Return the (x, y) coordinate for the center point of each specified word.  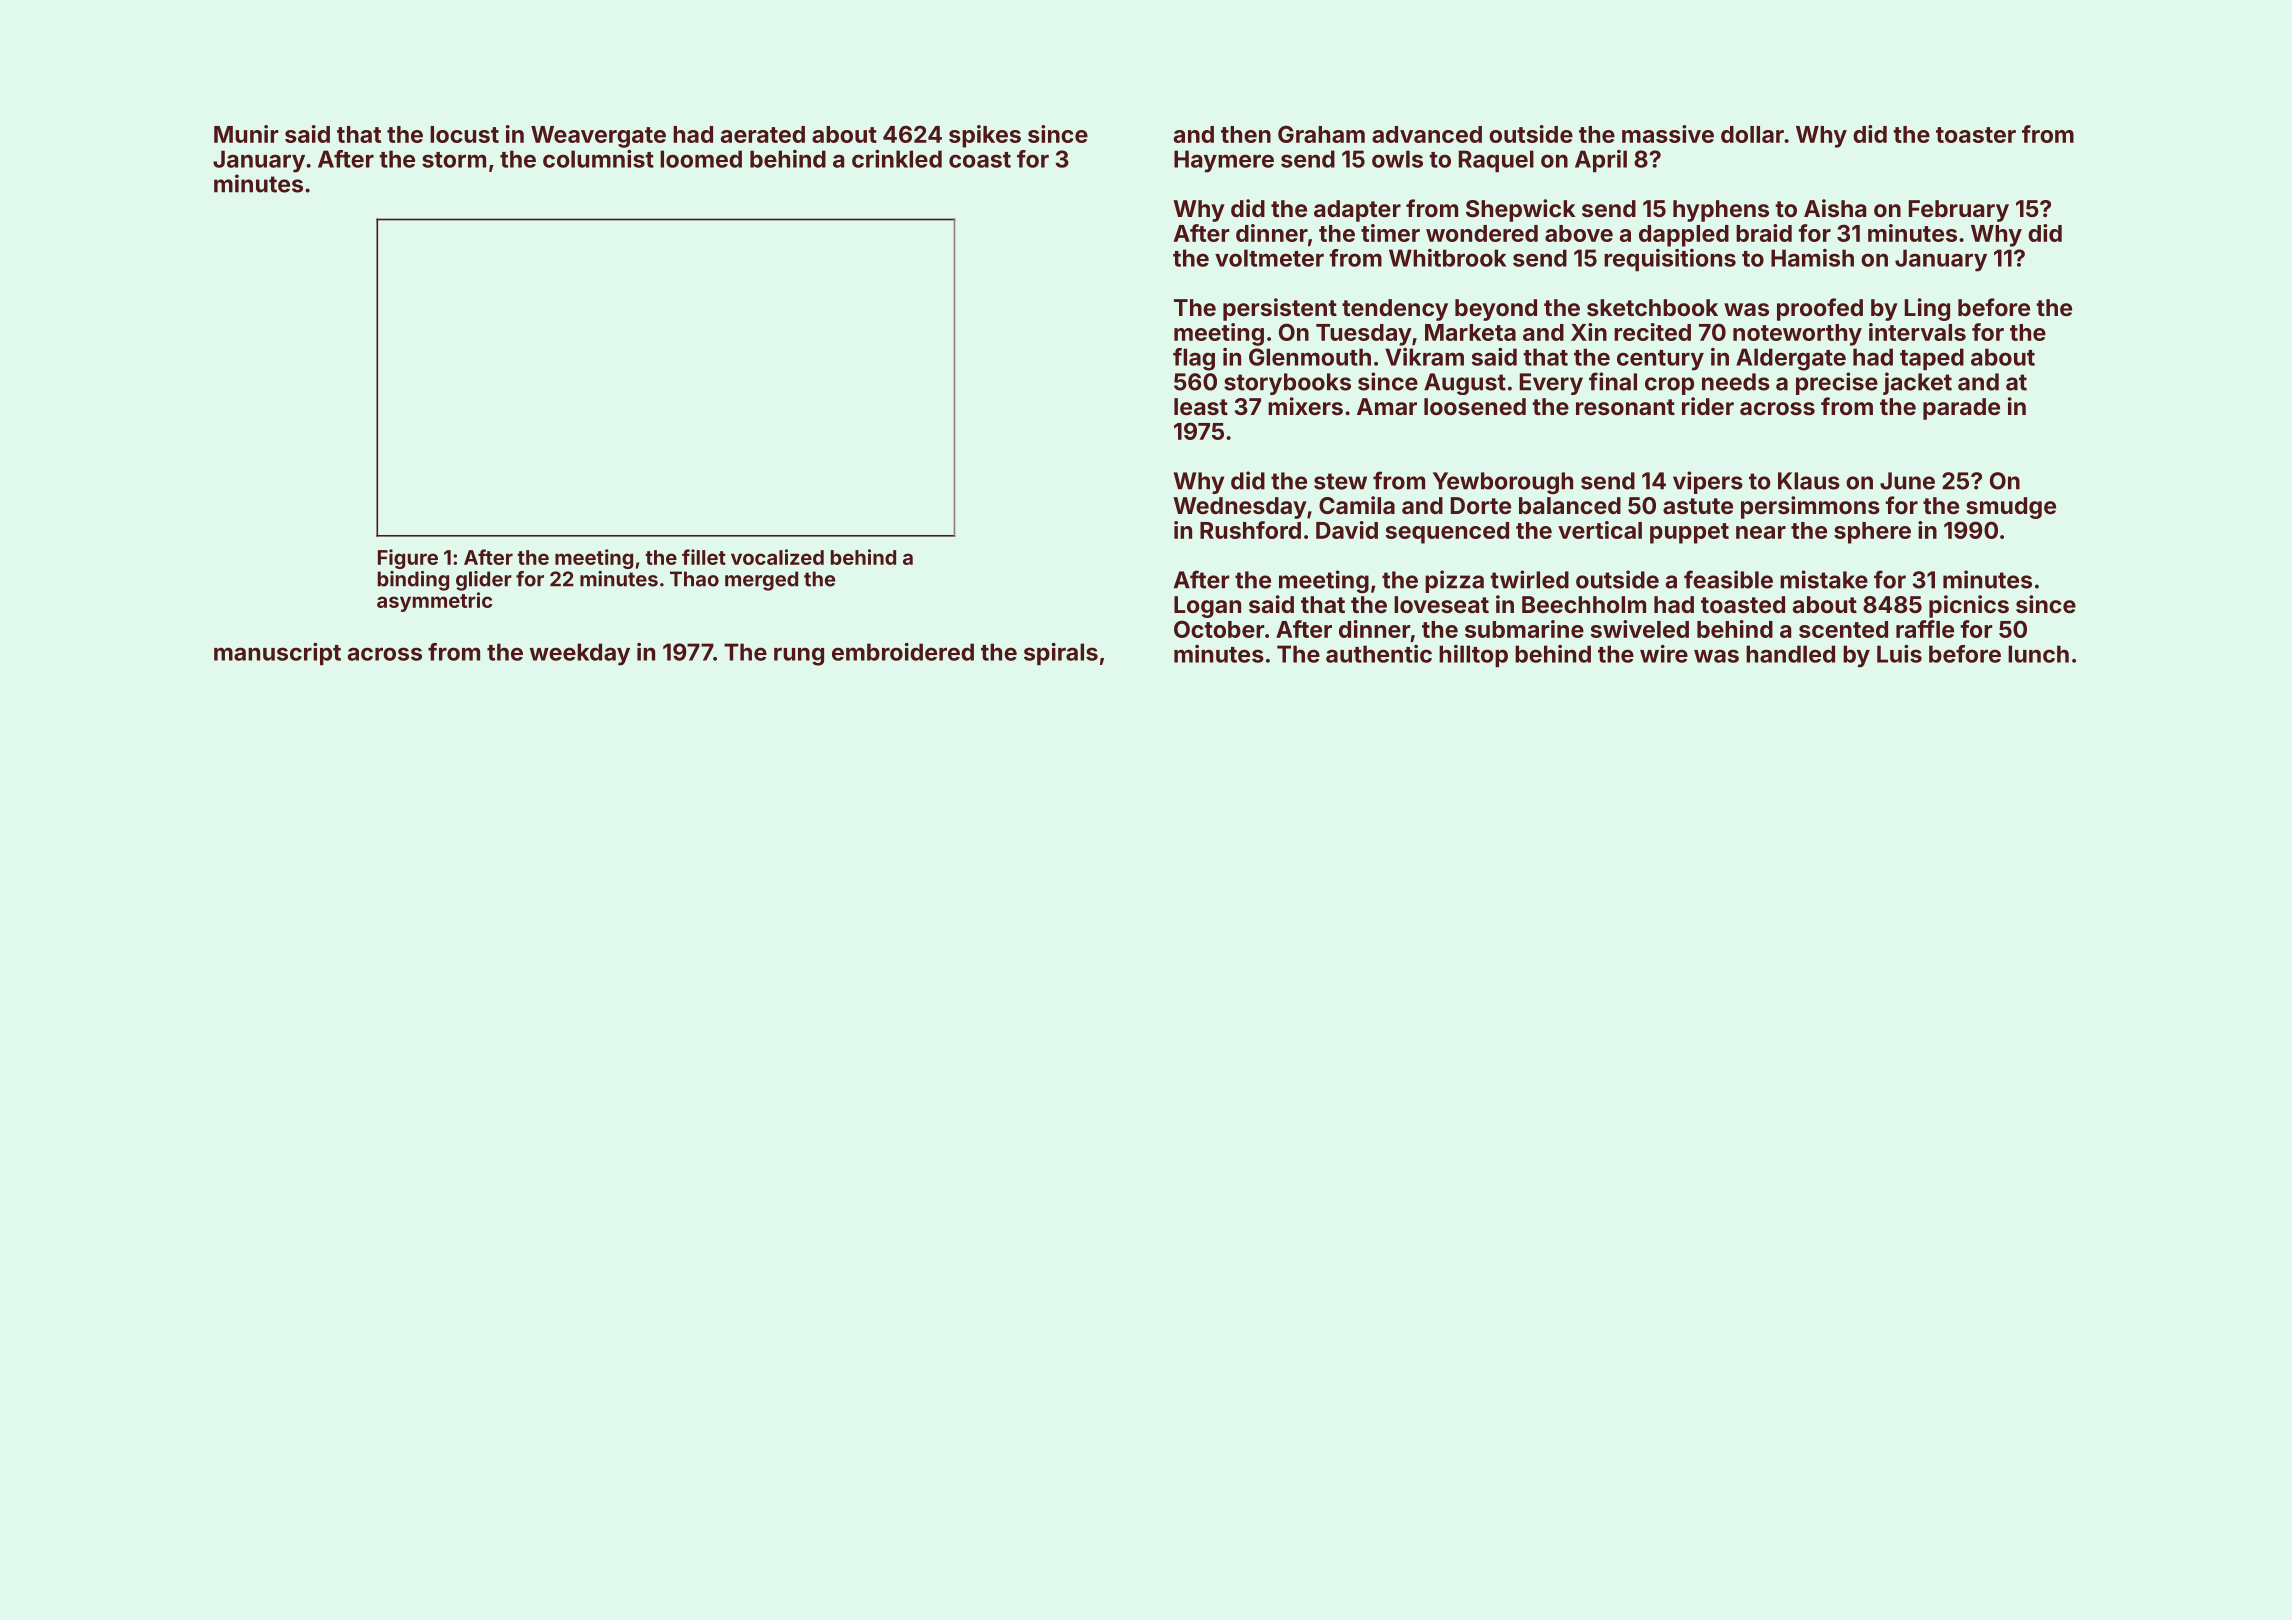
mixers (1305, 406)
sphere (1872, 533)
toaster (1976, 135)
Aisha (1835, 208)
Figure (408, 559)
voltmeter (1269, 258)
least (1201, 406)
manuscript (277, 654)
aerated (763, 134)
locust (464, 134)
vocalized (777, 557)
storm (454, 160)
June (1907, 481)
